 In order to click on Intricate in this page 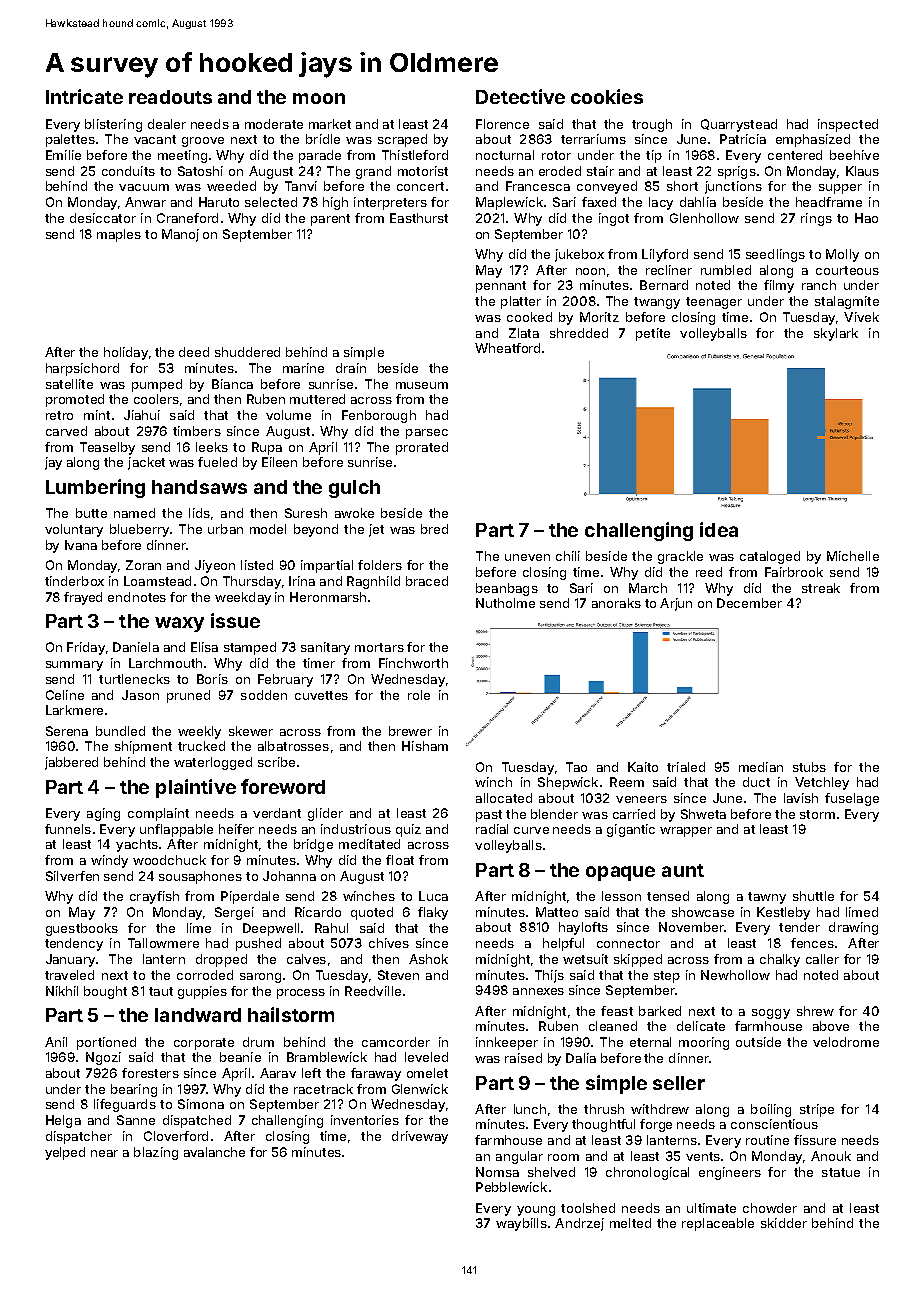, I will do `click(84, 96)`.
